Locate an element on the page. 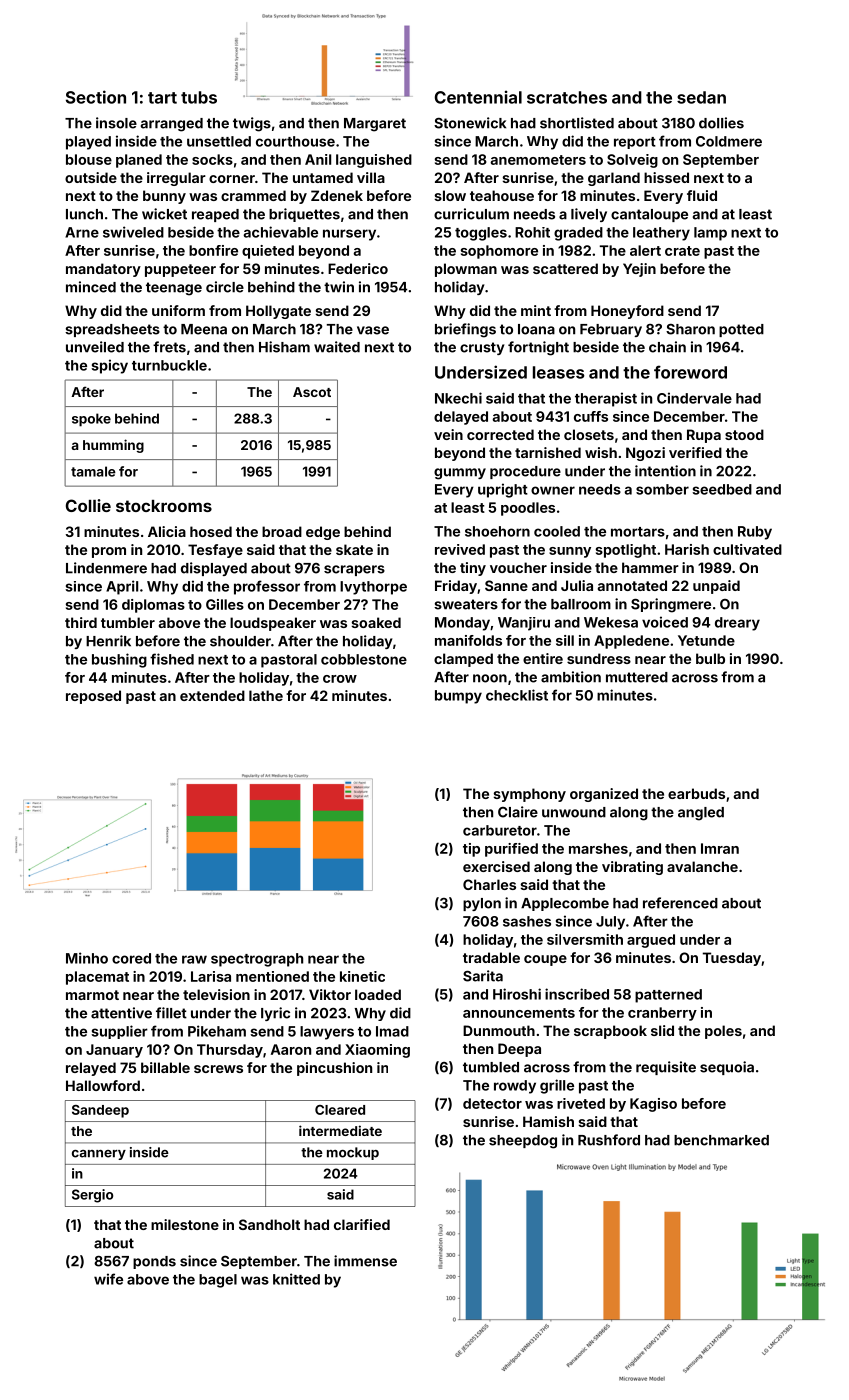 The width and height of the document is (849, 1400). rowdy is located at coordinates (515, 1087).
